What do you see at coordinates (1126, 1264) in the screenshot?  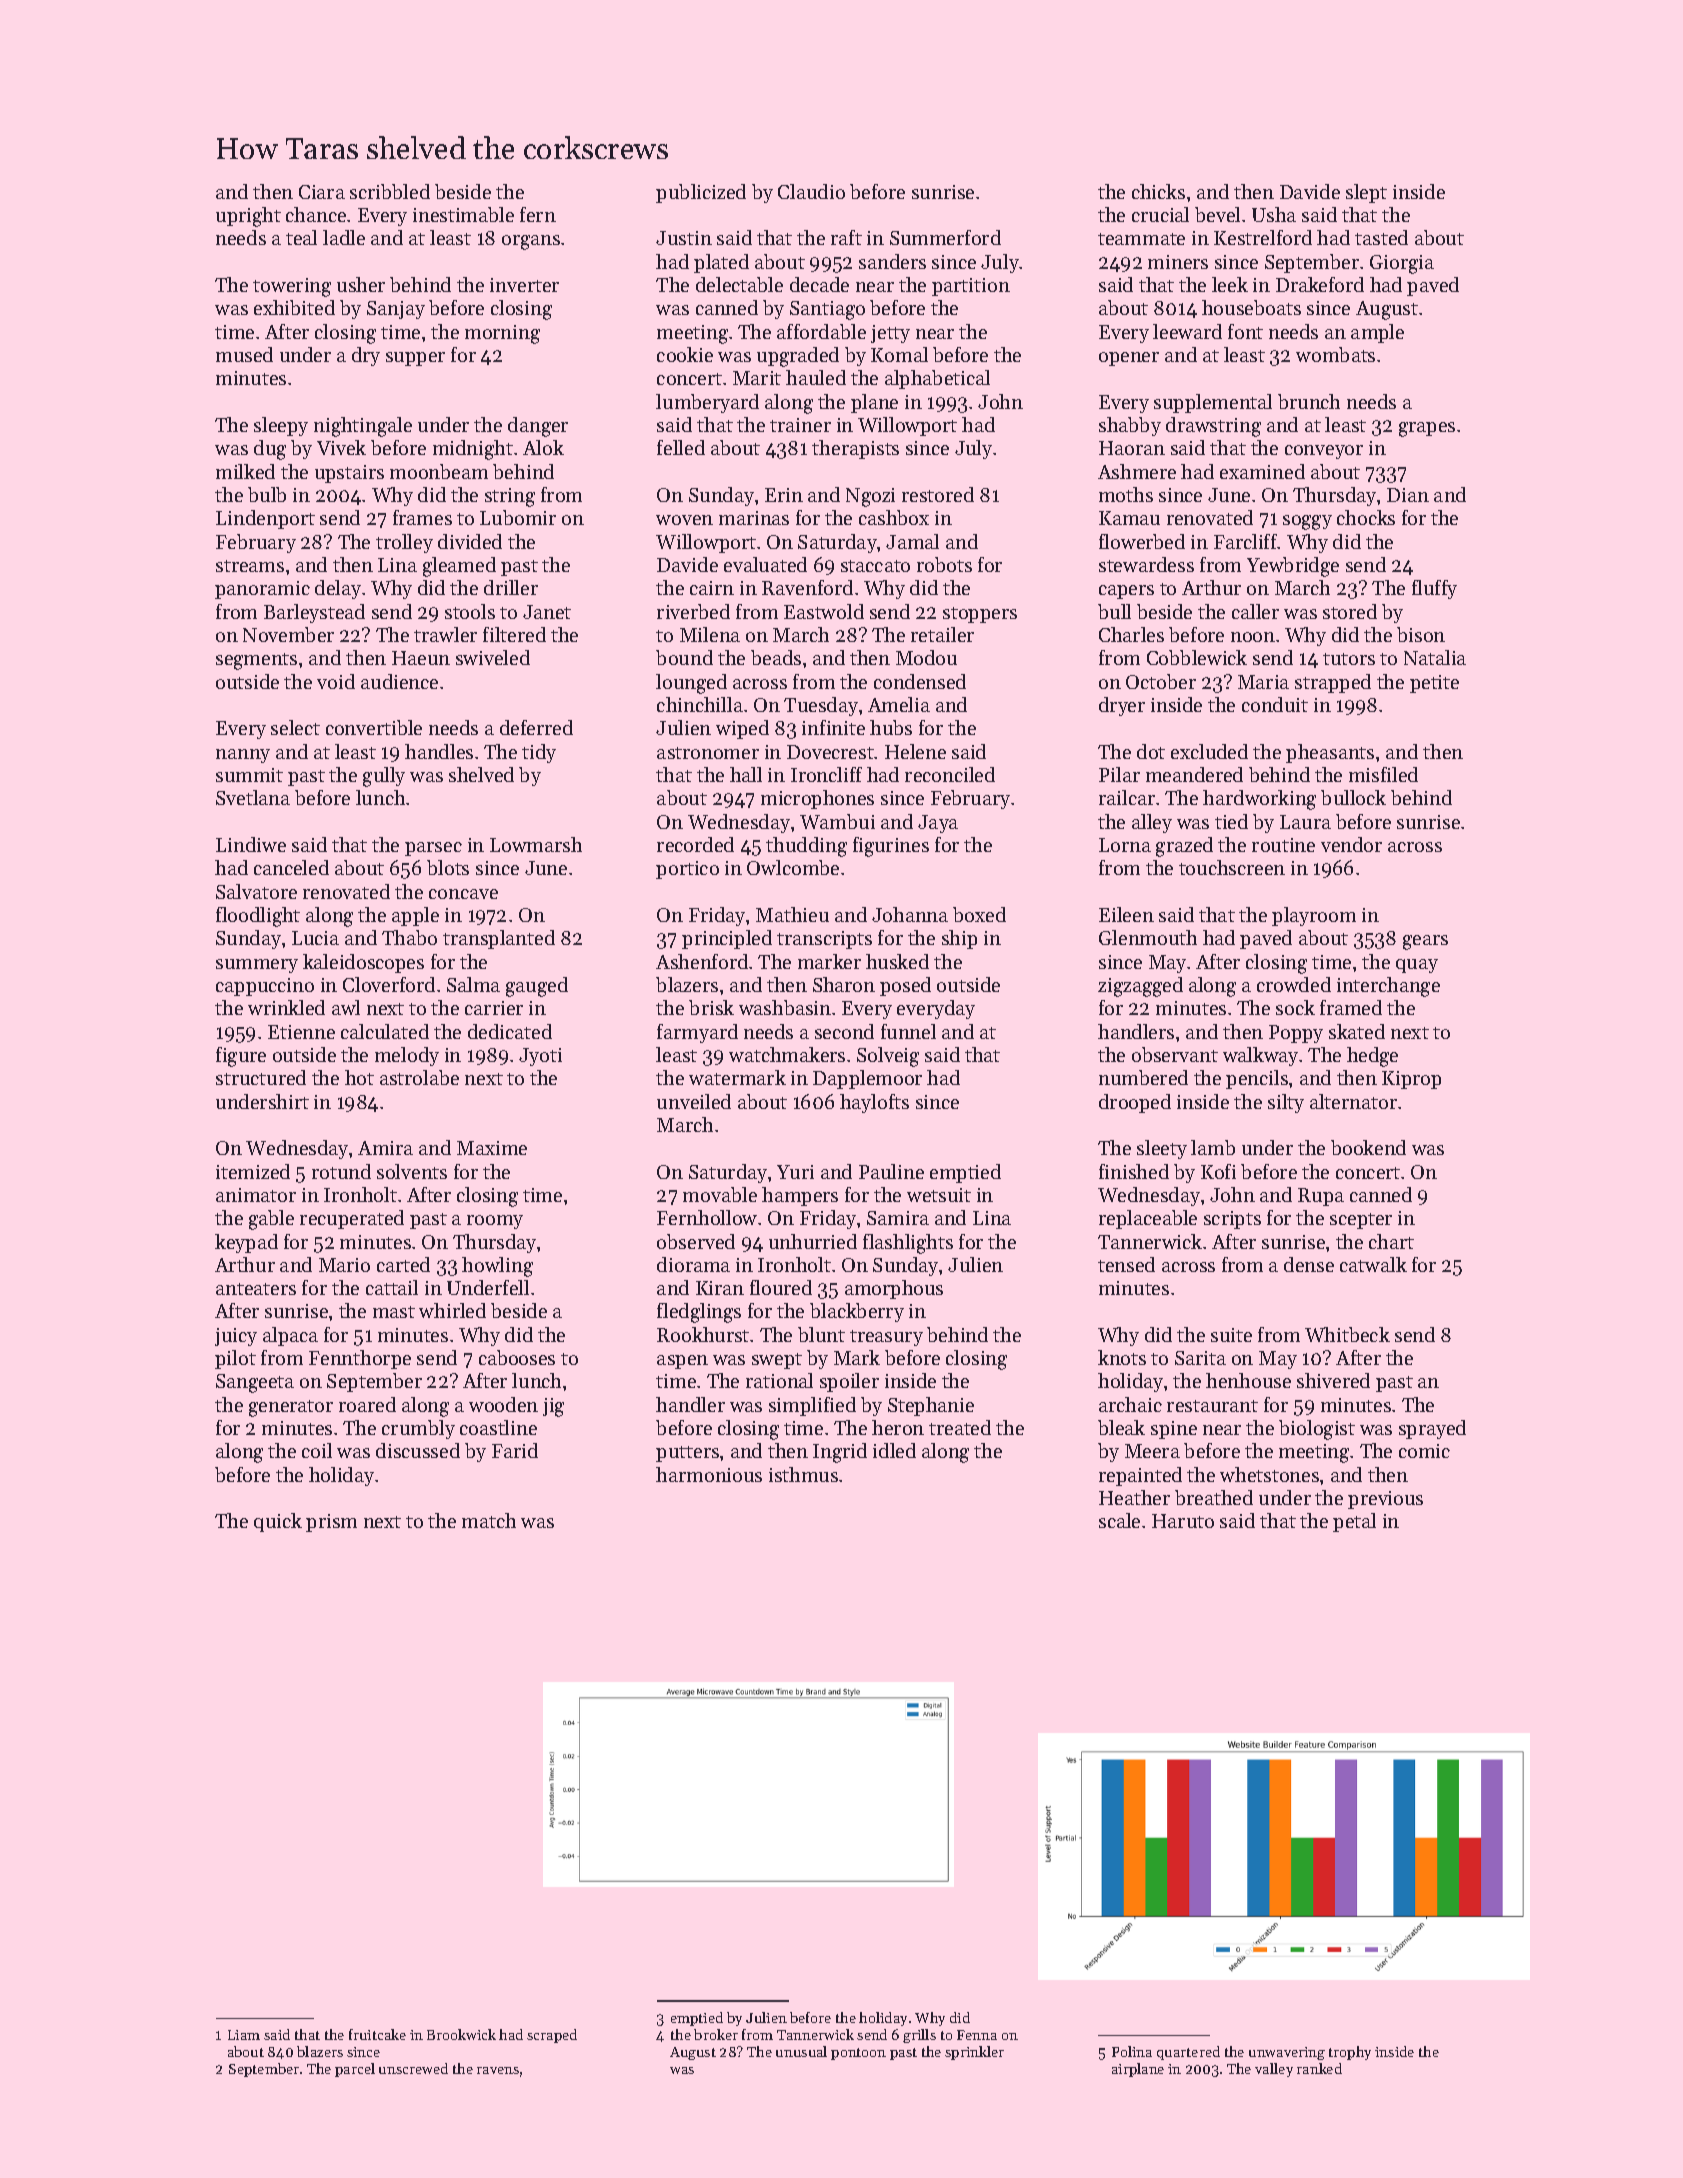 I see `tensed` at bounding box center [1126, 1264].
